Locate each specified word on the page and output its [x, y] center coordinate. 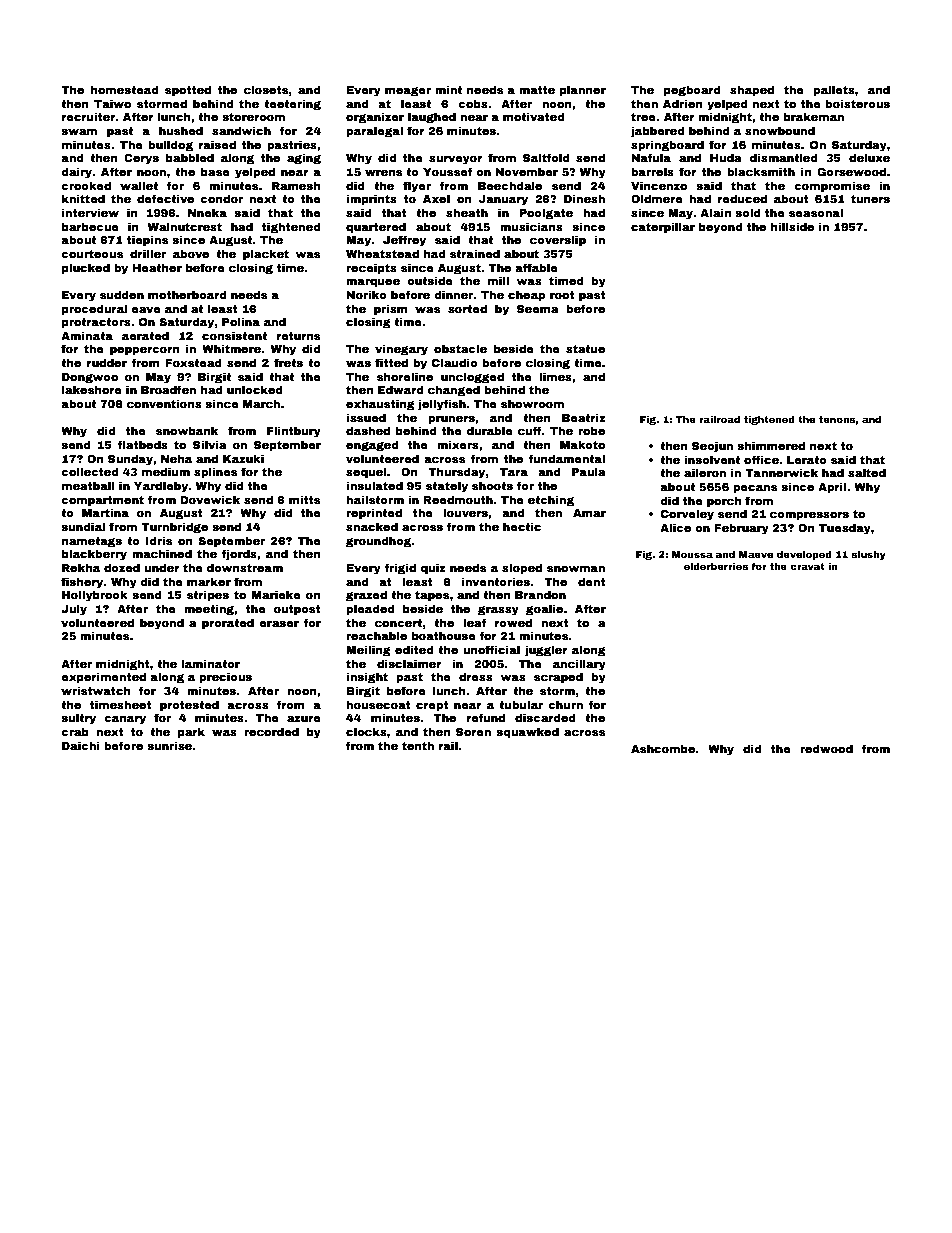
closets [266, 89]
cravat [807, 566]
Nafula [651, 157]
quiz [433, 569]
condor [221, 198]
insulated [374, 485]
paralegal [374, 132]
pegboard [692, 91]
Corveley [687, 515]
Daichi [81, 745]
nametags [92, 542]
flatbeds [143, 444]
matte [537, 90]
